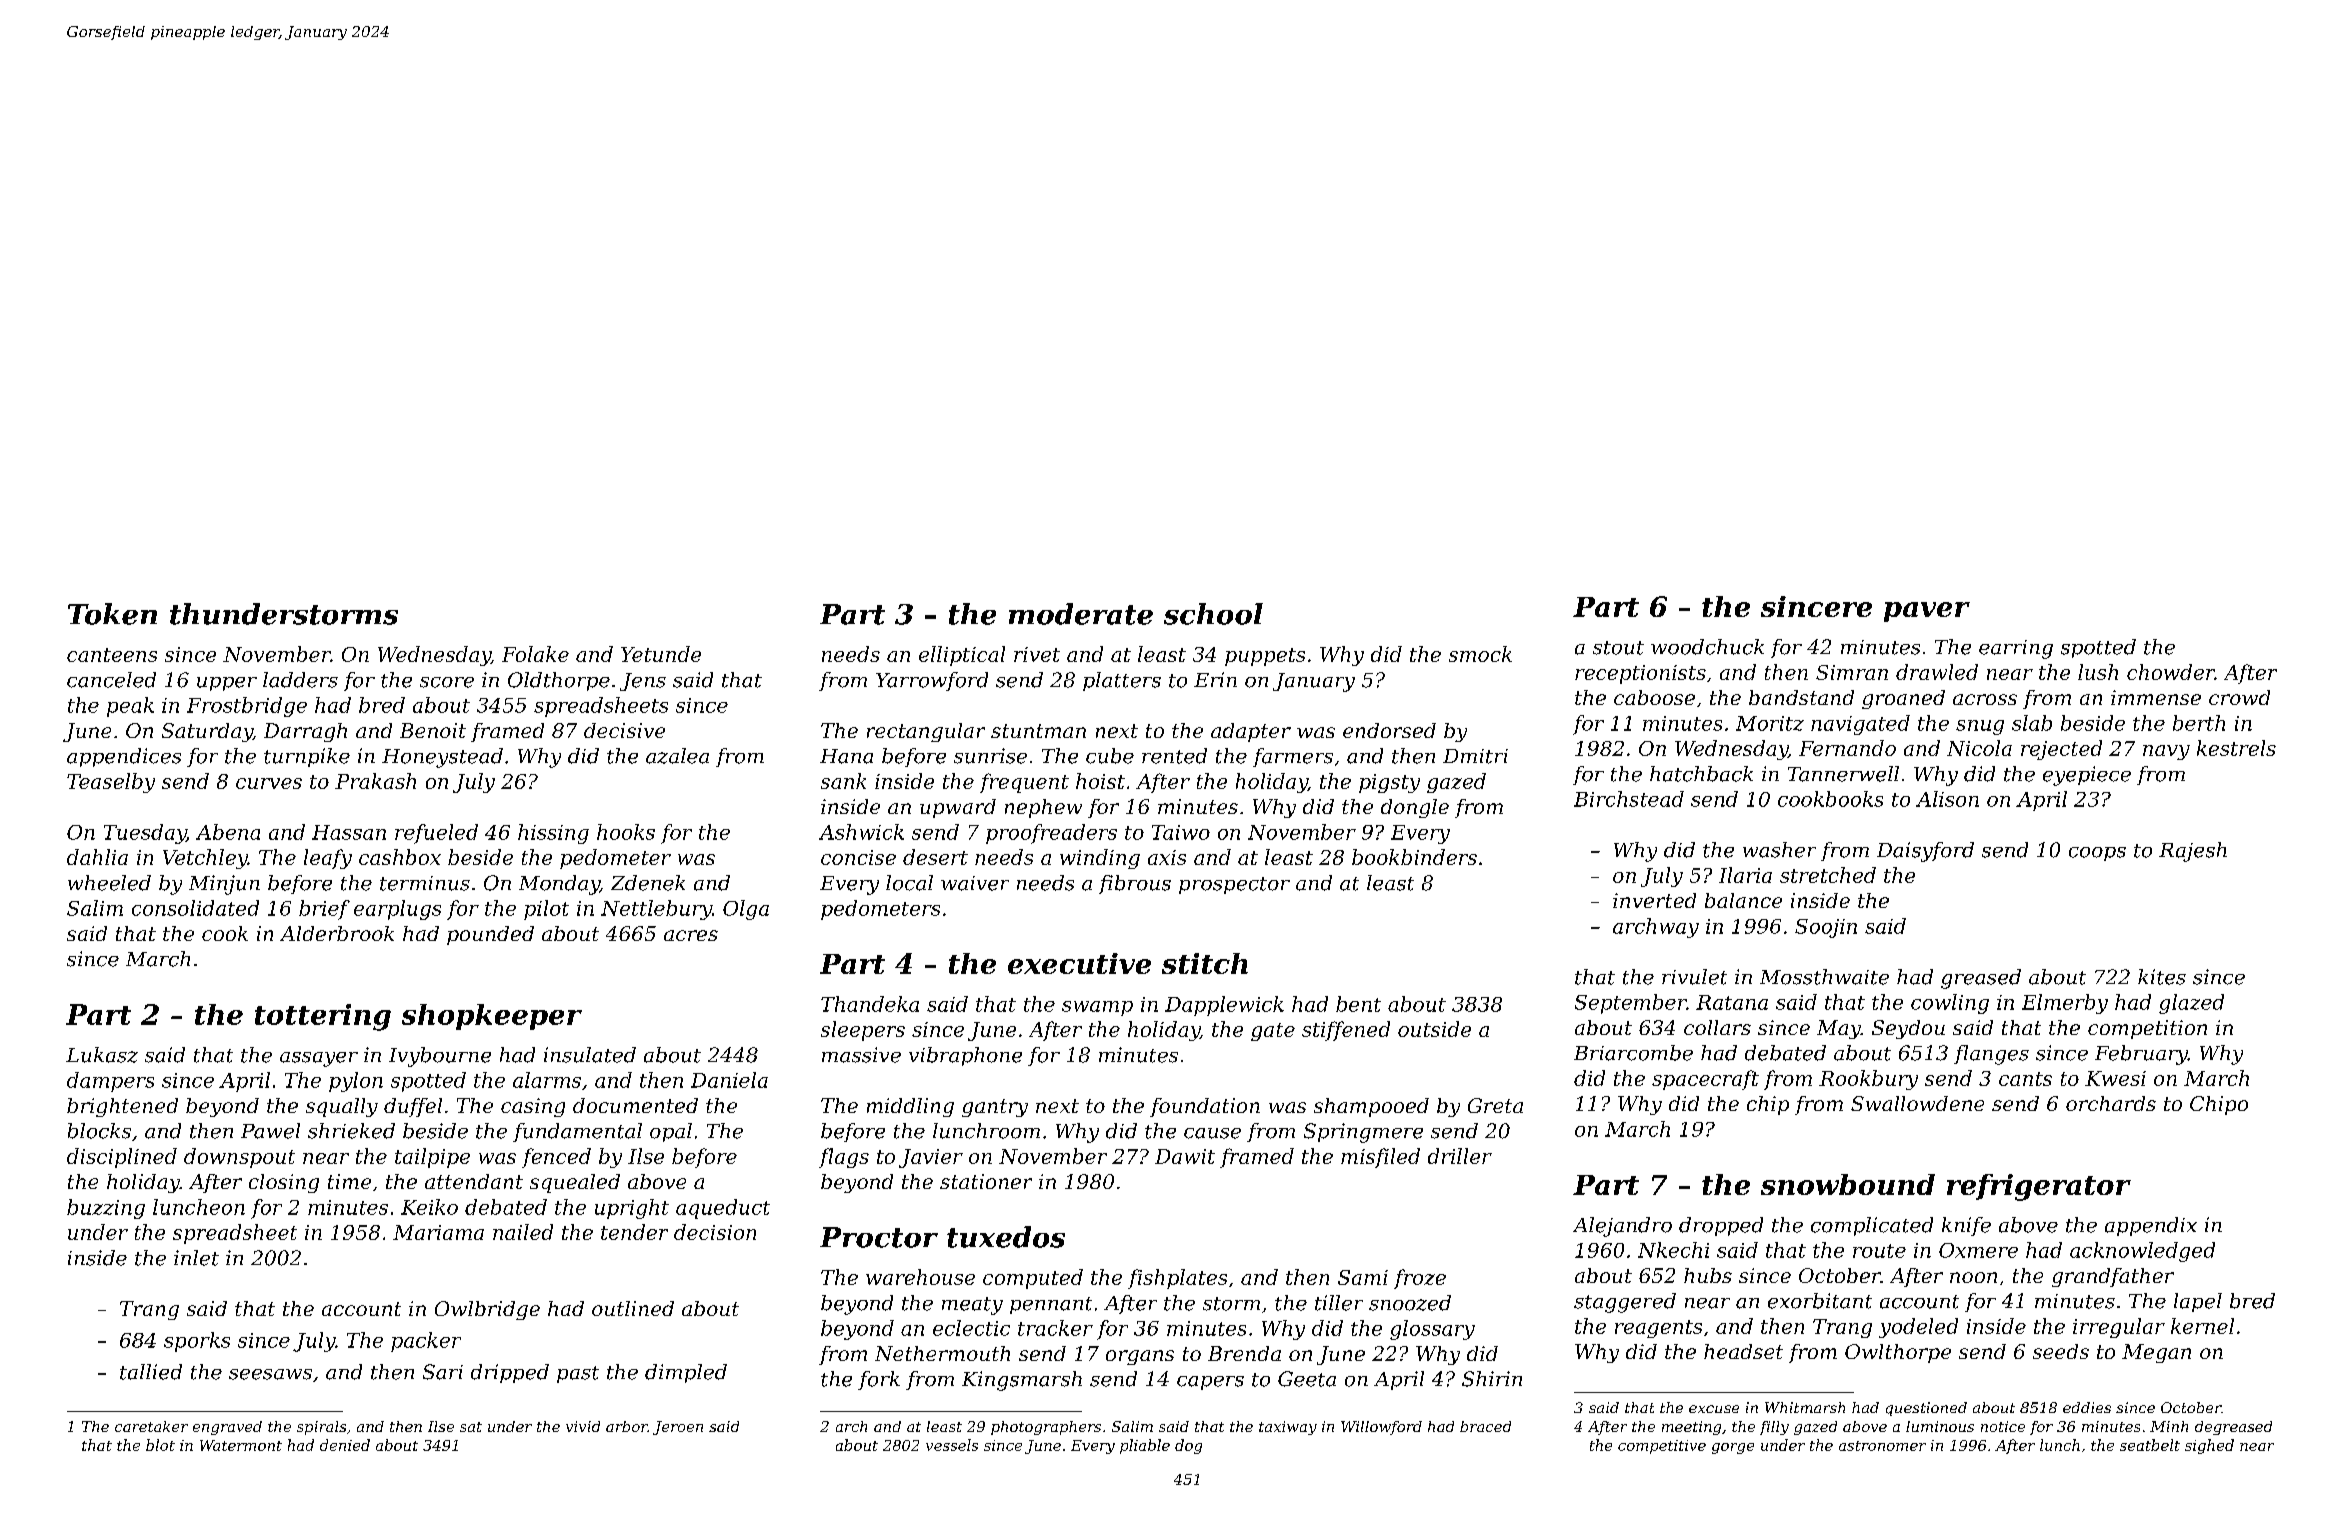  I want to click on blot, so click(160, 1445).
